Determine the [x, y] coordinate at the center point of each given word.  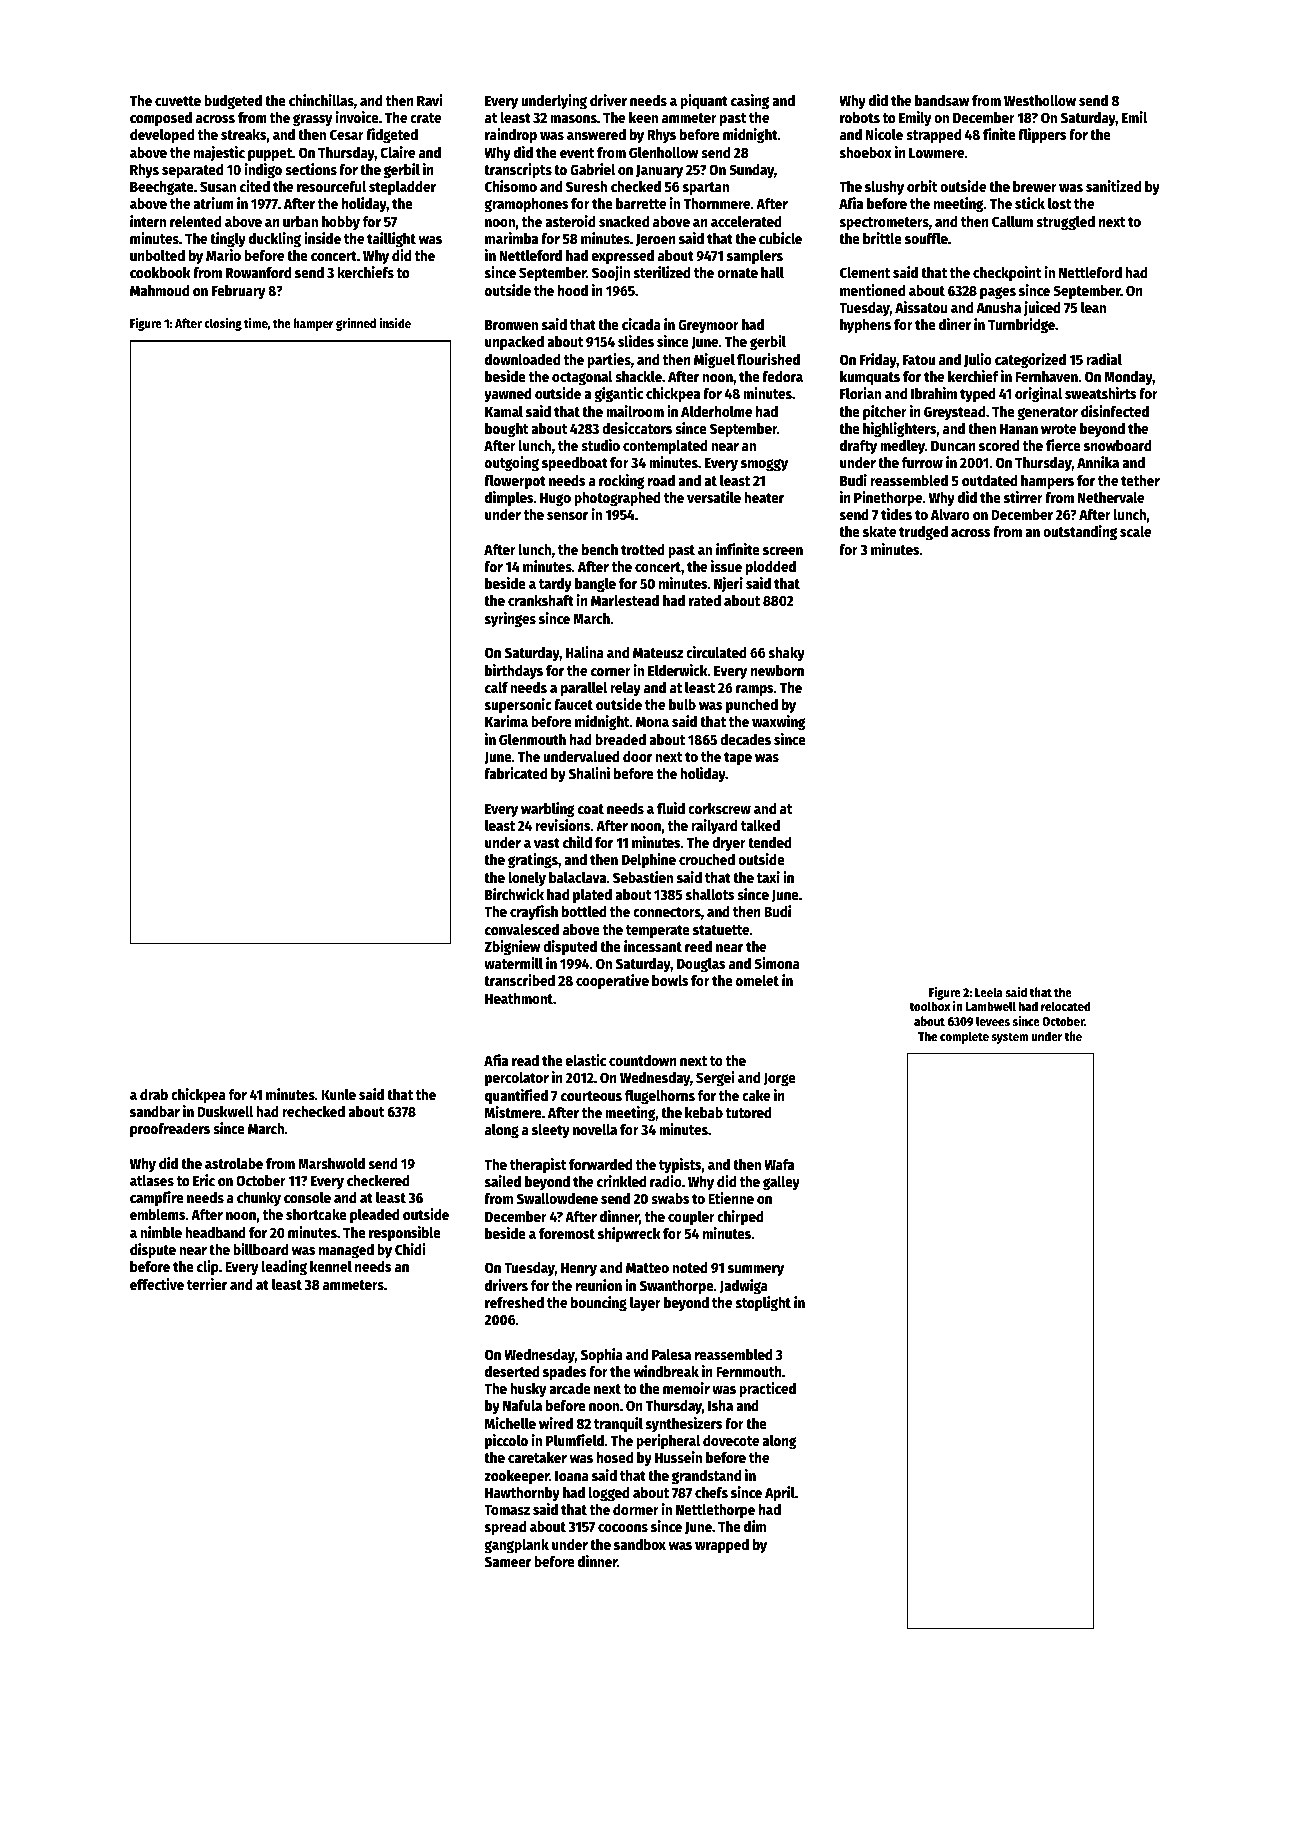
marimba [511, 238]
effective [157, 1284]
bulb [682, 704]
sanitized [1113, 186]
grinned [356, 324]
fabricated [515, 773]
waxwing [779, 723]
